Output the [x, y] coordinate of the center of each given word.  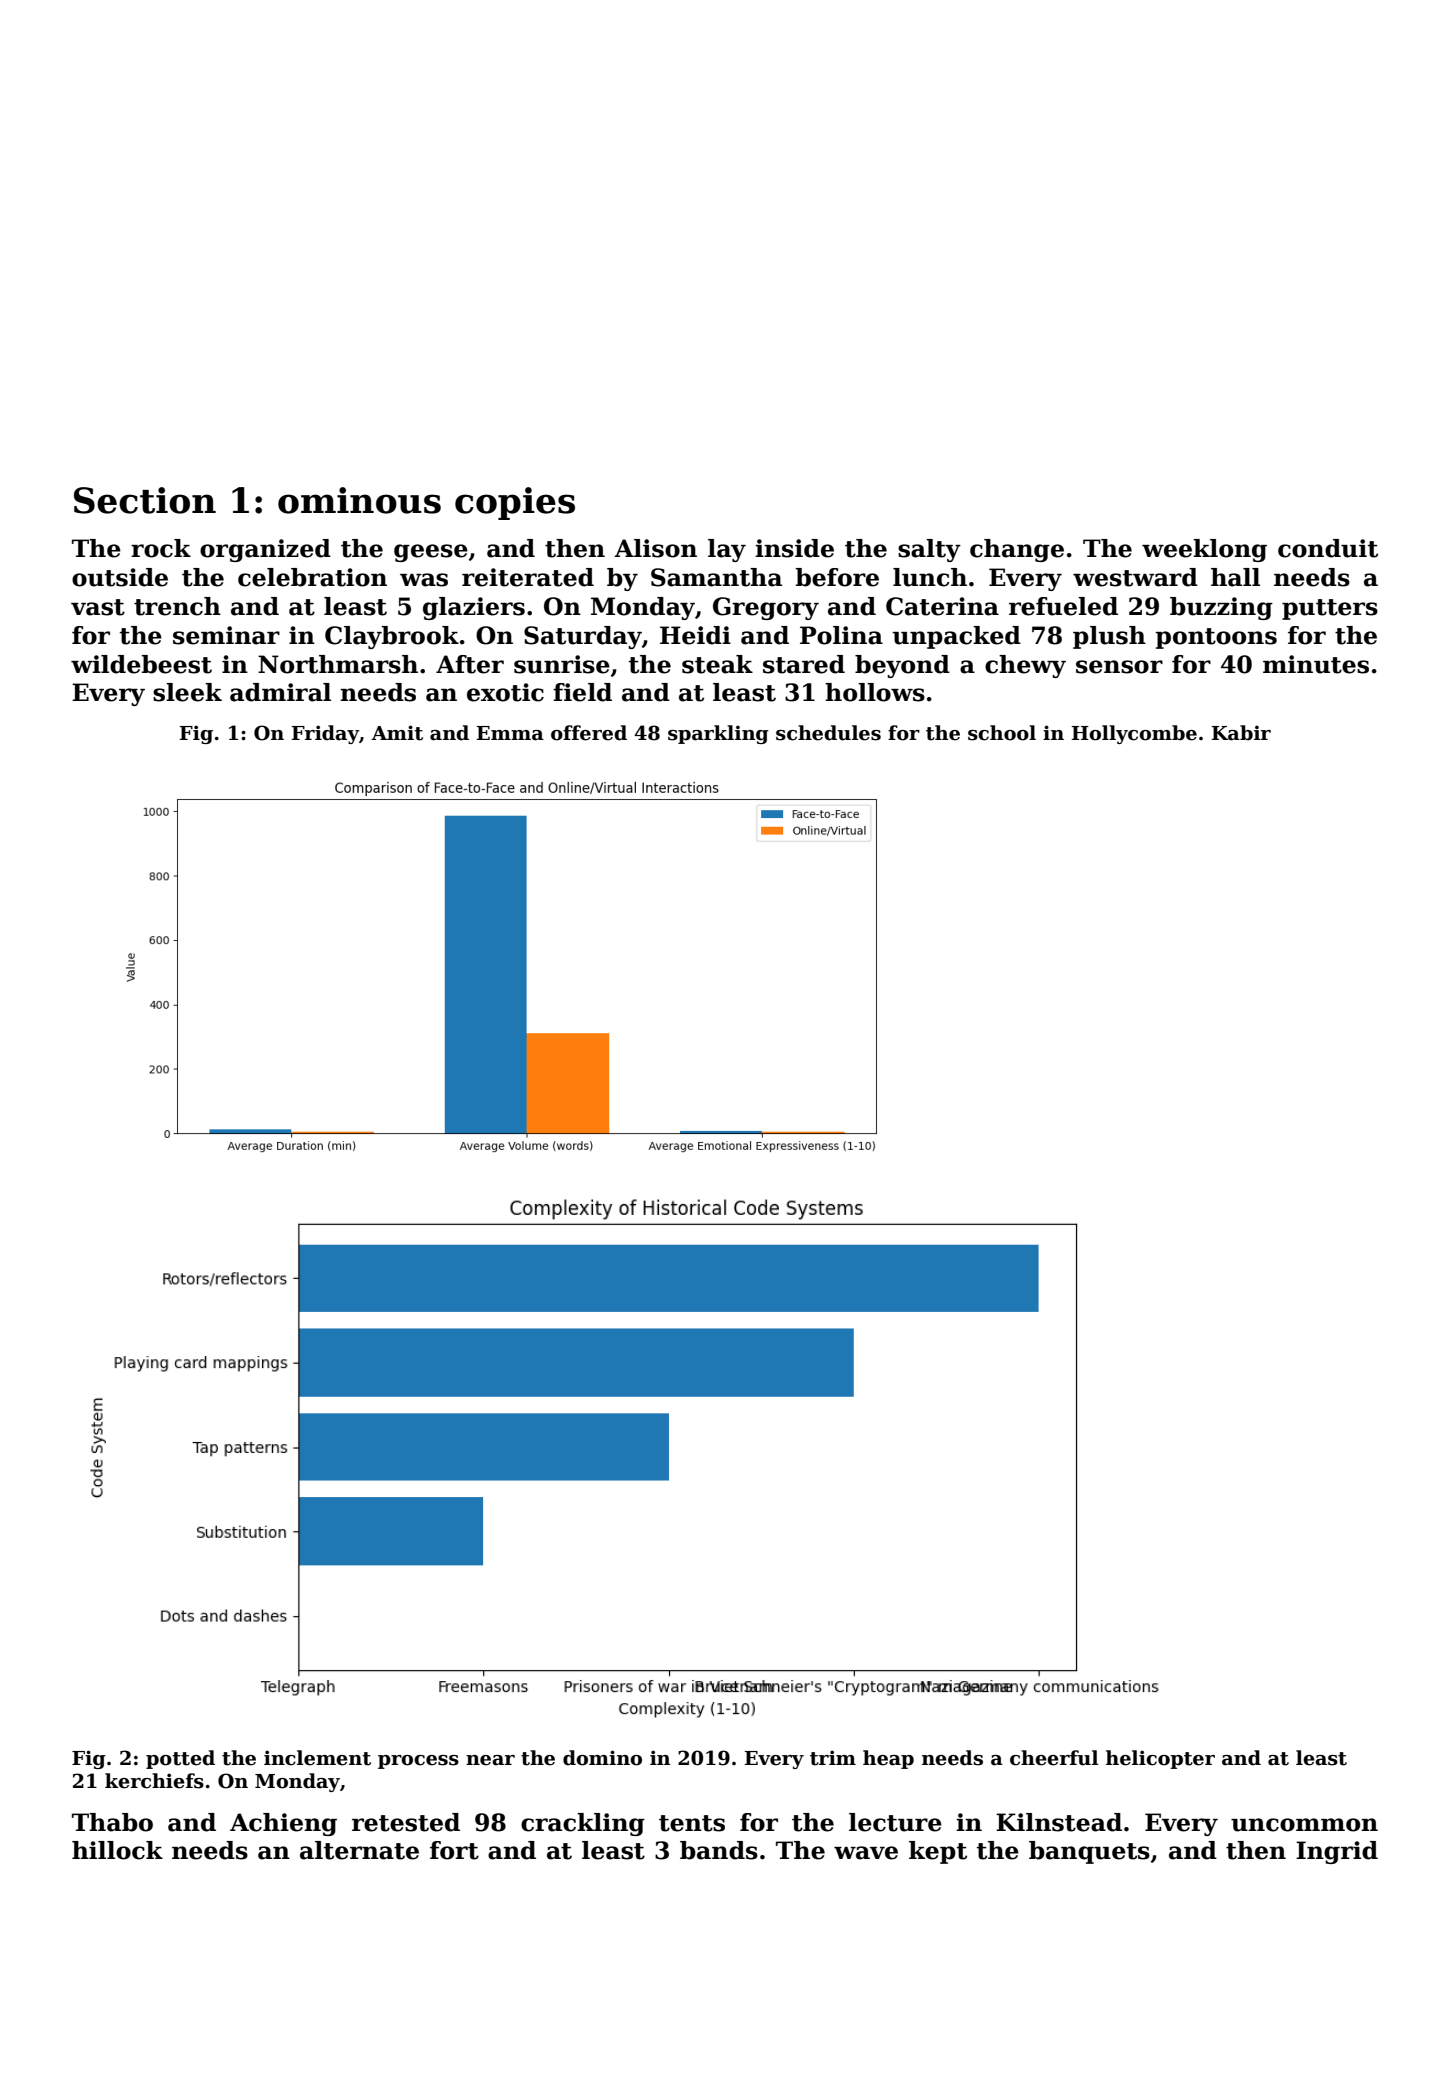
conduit [1328, 548]
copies [515, 503]
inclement [317, 1758]
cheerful [1054, 1758]
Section [145, 500]
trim [833, 1758]
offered [589, 733]
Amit [397, 733]
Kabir [1241, 733]
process [418, 1762]
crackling [583, 1824]
